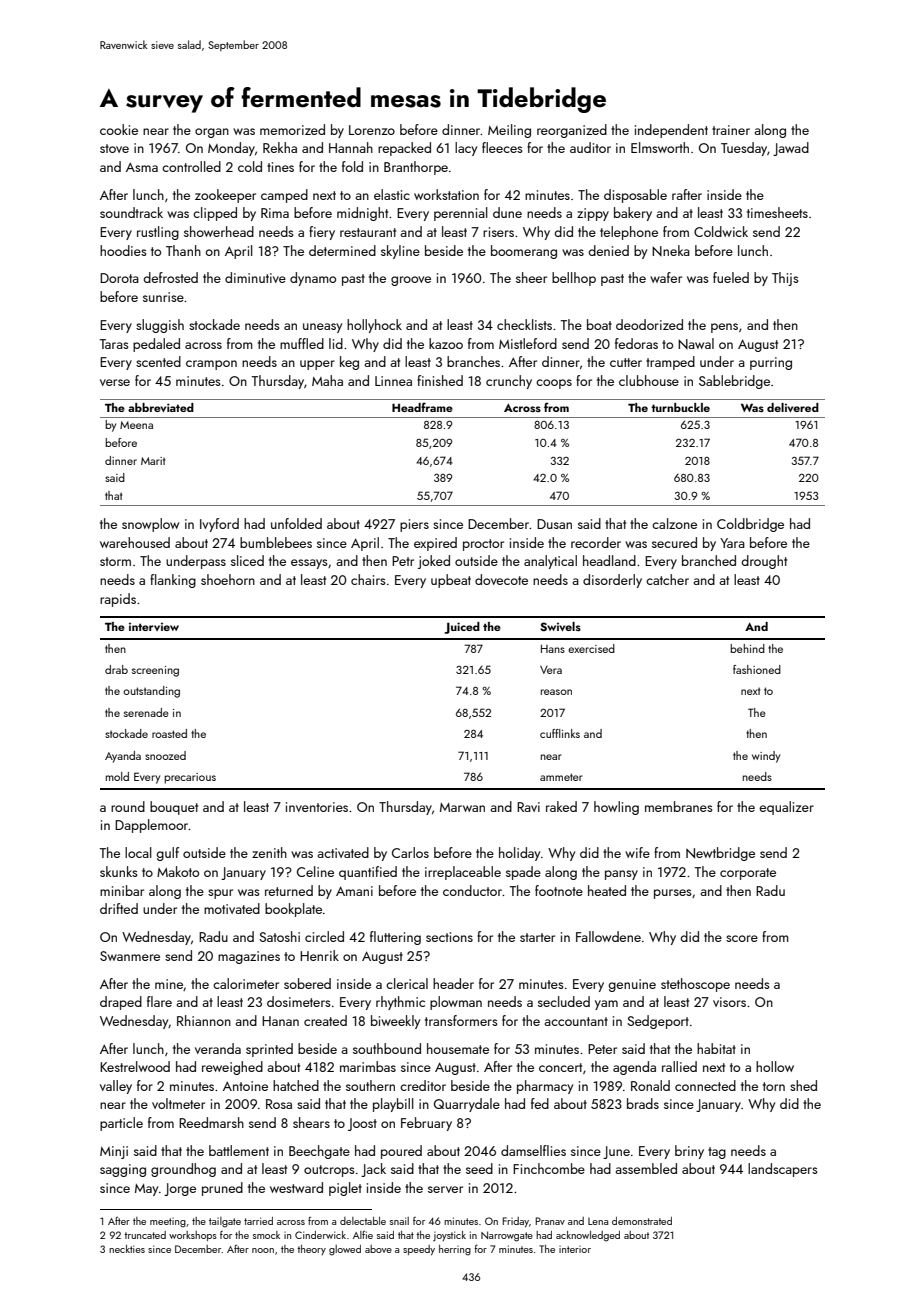 This document has height=1308, width=924. I want to click on crampon, so click(211, 365).
